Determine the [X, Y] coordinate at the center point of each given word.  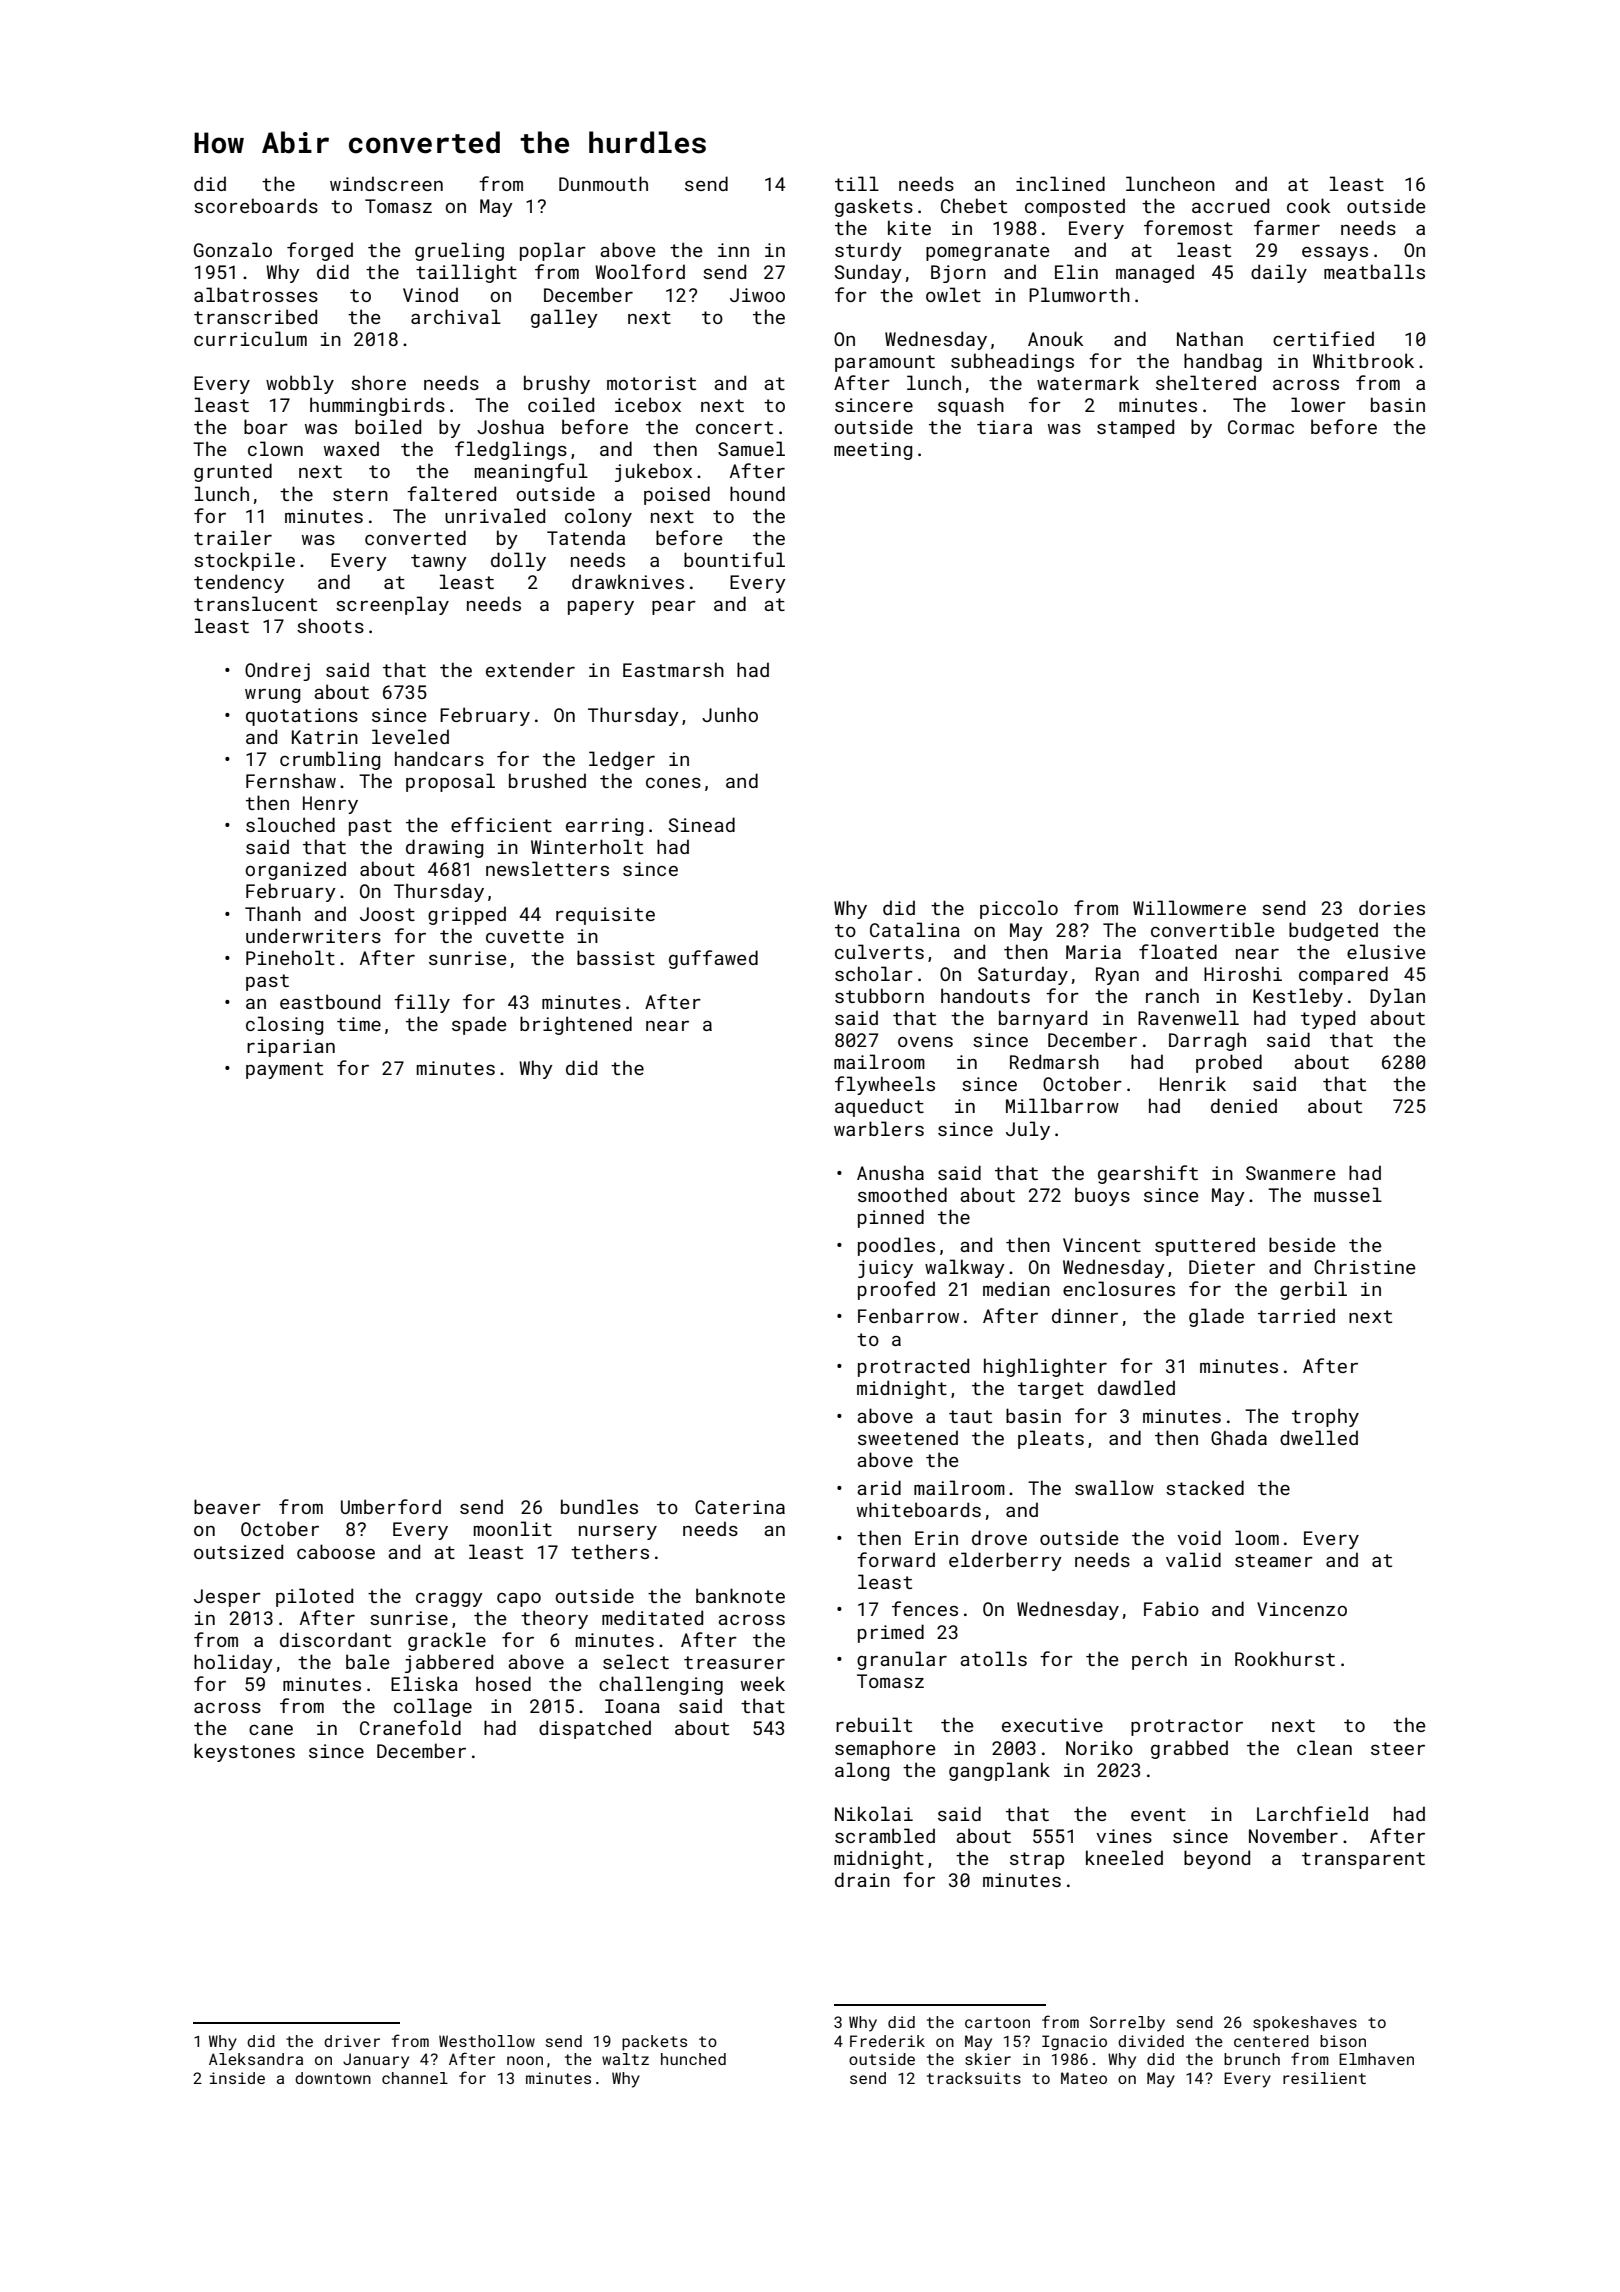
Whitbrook [1363, 360]
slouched [290, 824]
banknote [740, 1595]
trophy [1325, 1417]
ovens [925, 1042]
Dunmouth [603, 183]
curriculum [250, 338]
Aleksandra [256, 2059]
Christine [1365, 1266]
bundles [599, 1506]
